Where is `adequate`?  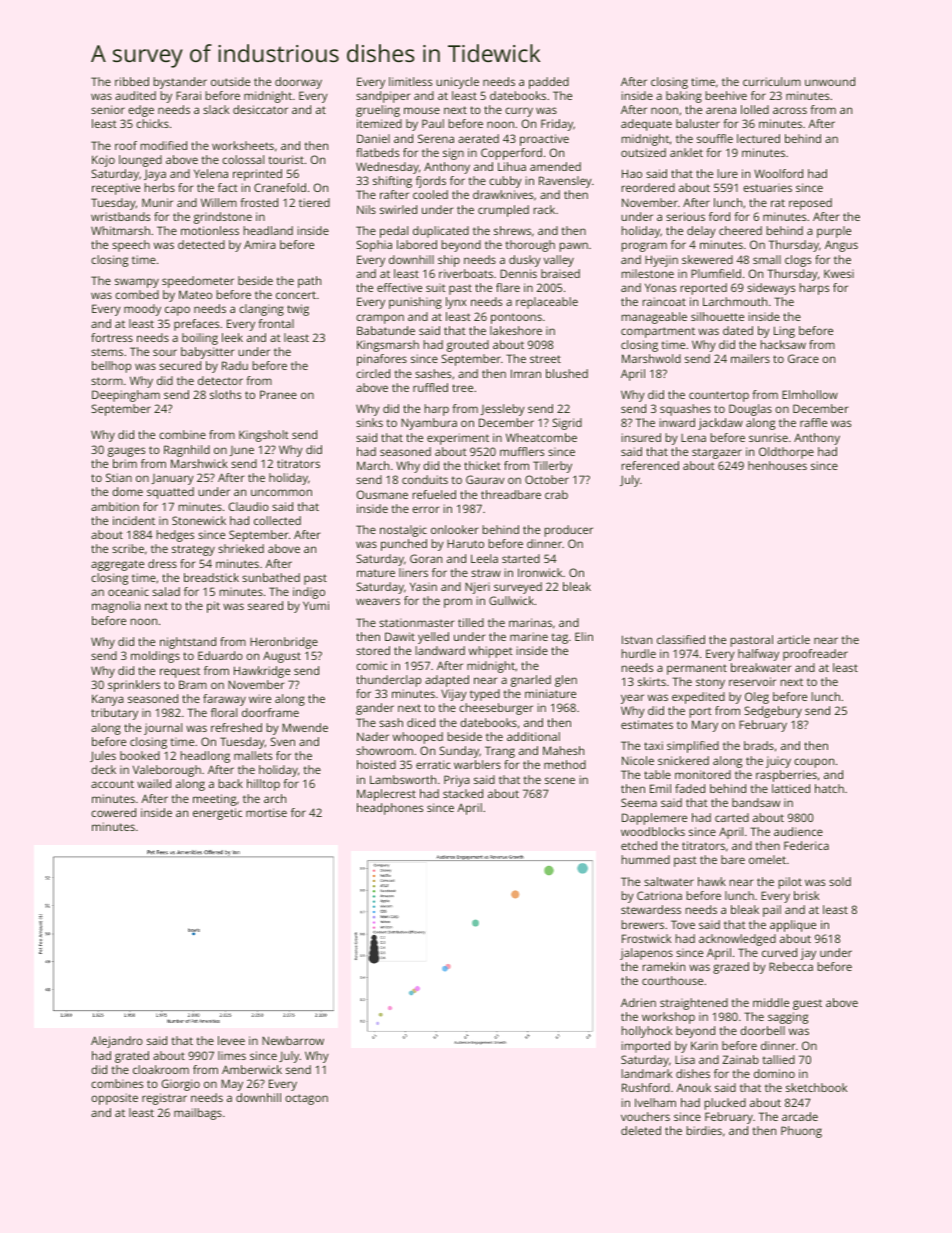 adequate is located at coordinates (646, 125).
